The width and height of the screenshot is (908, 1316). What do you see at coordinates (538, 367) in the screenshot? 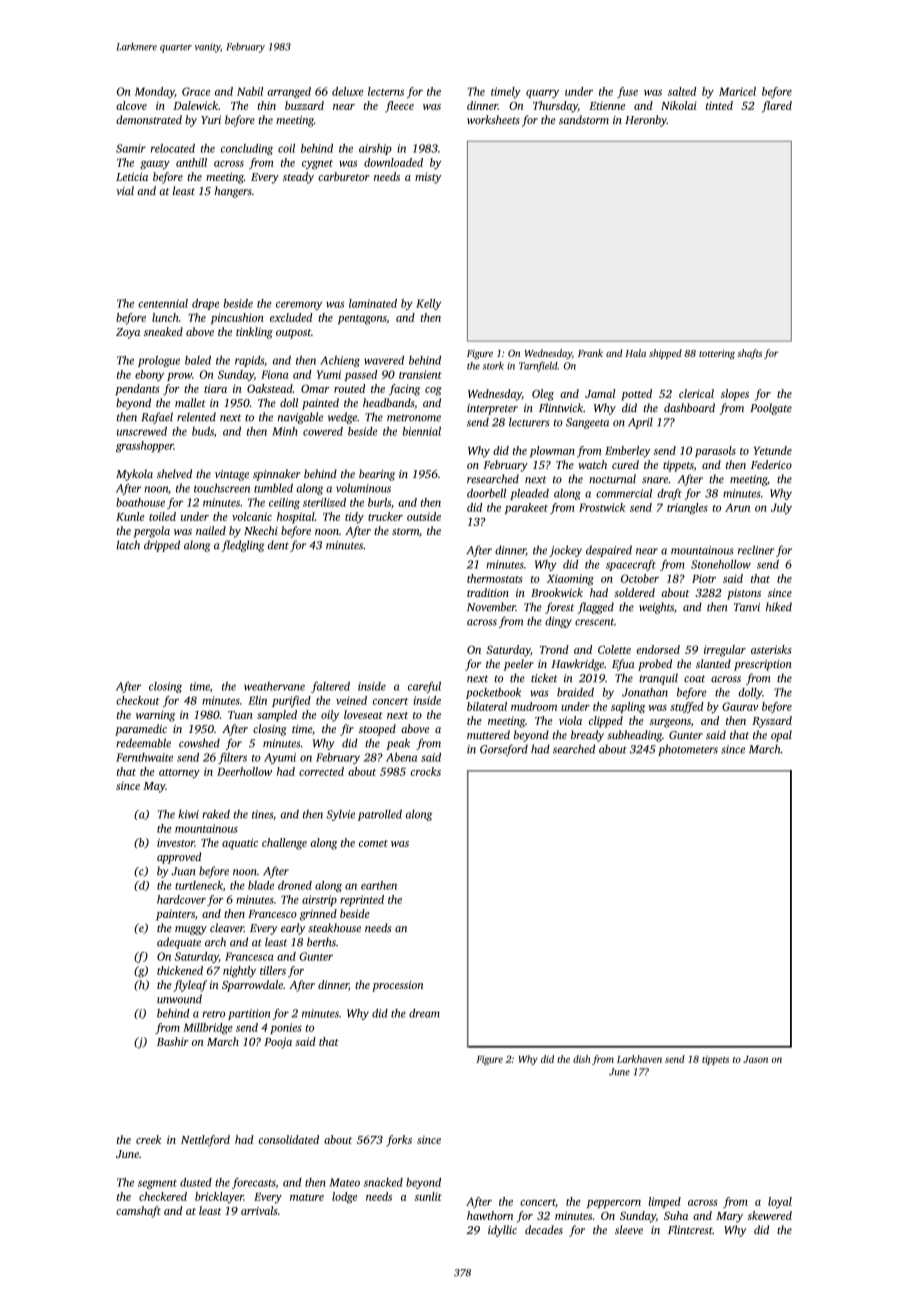
I see `Tarnfield` at bounding box center [538, 367].
